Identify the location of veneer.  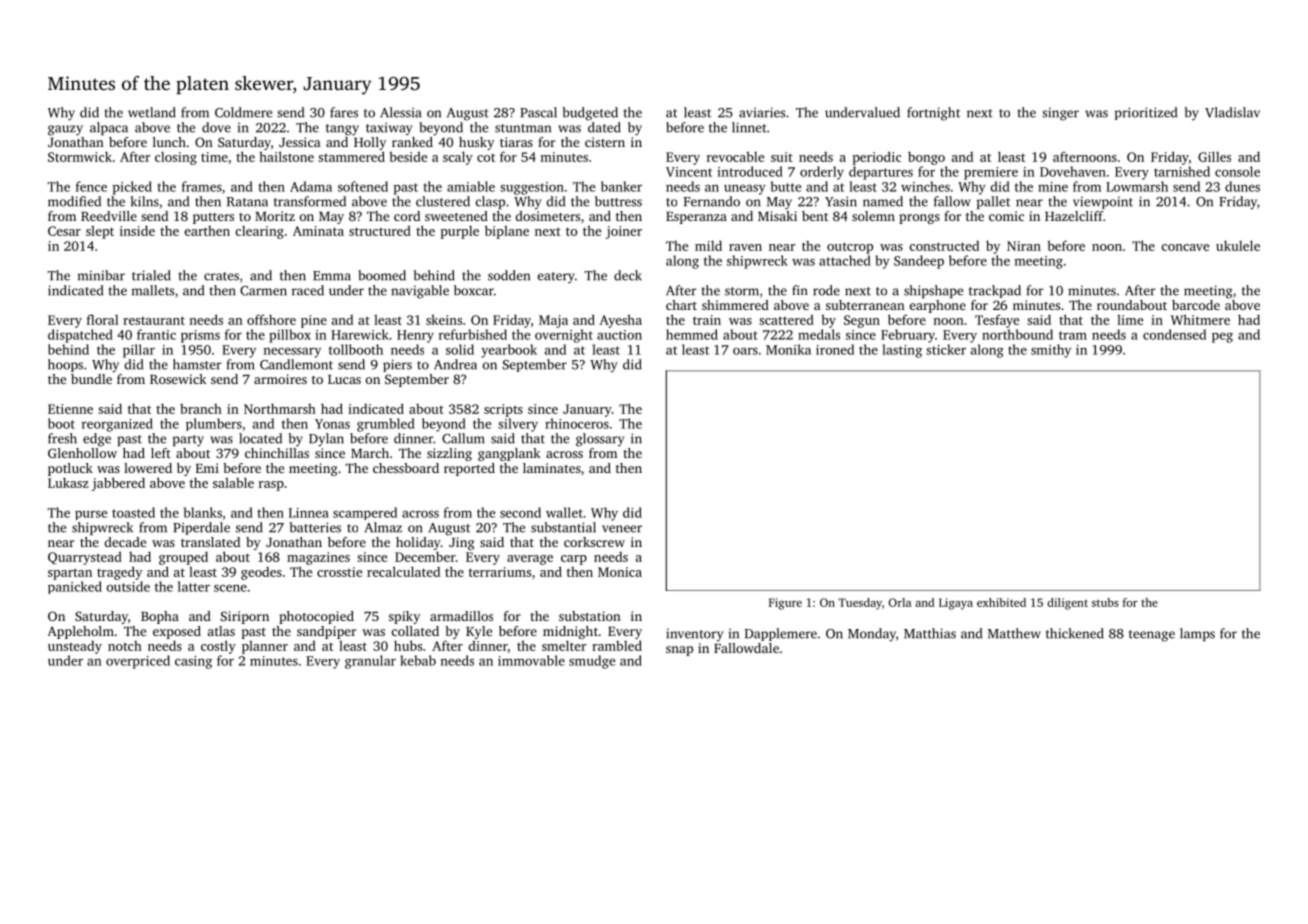
(622, 529).
